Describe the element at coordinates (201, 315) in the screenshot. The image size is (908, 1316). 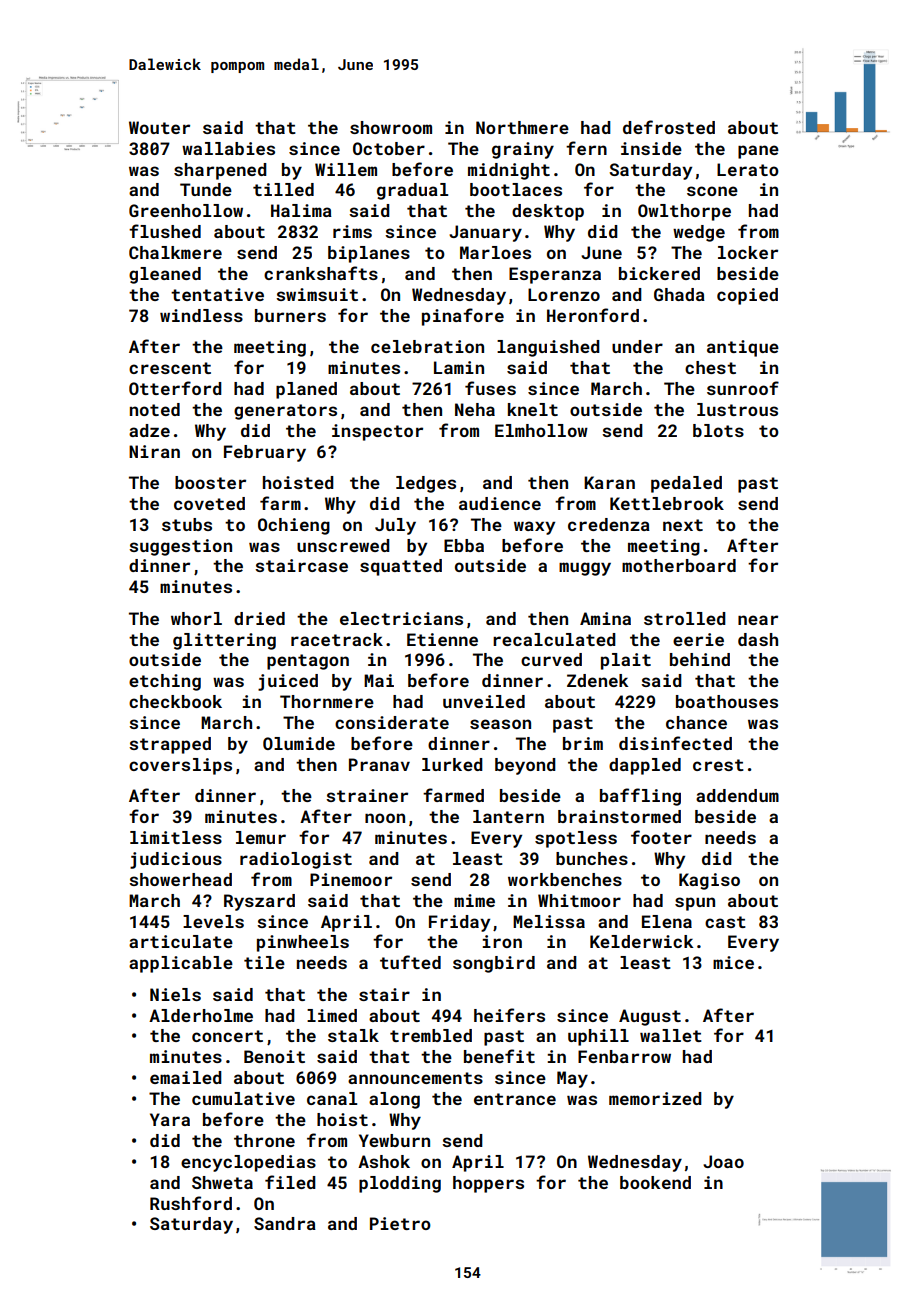
I see `windless` at that location.
